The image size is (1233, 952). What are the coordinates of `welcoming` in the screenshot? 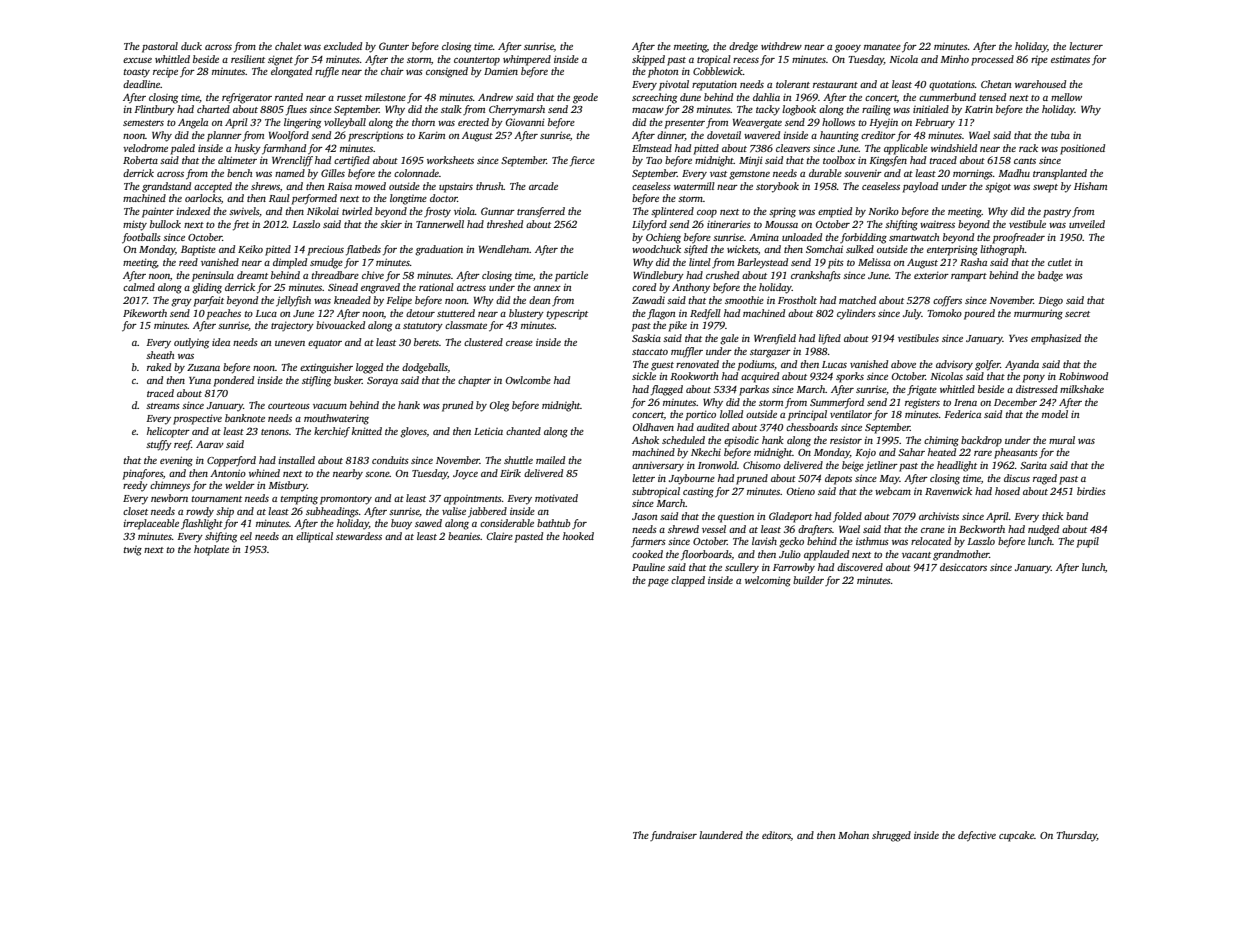 It's located at (768, 581).
